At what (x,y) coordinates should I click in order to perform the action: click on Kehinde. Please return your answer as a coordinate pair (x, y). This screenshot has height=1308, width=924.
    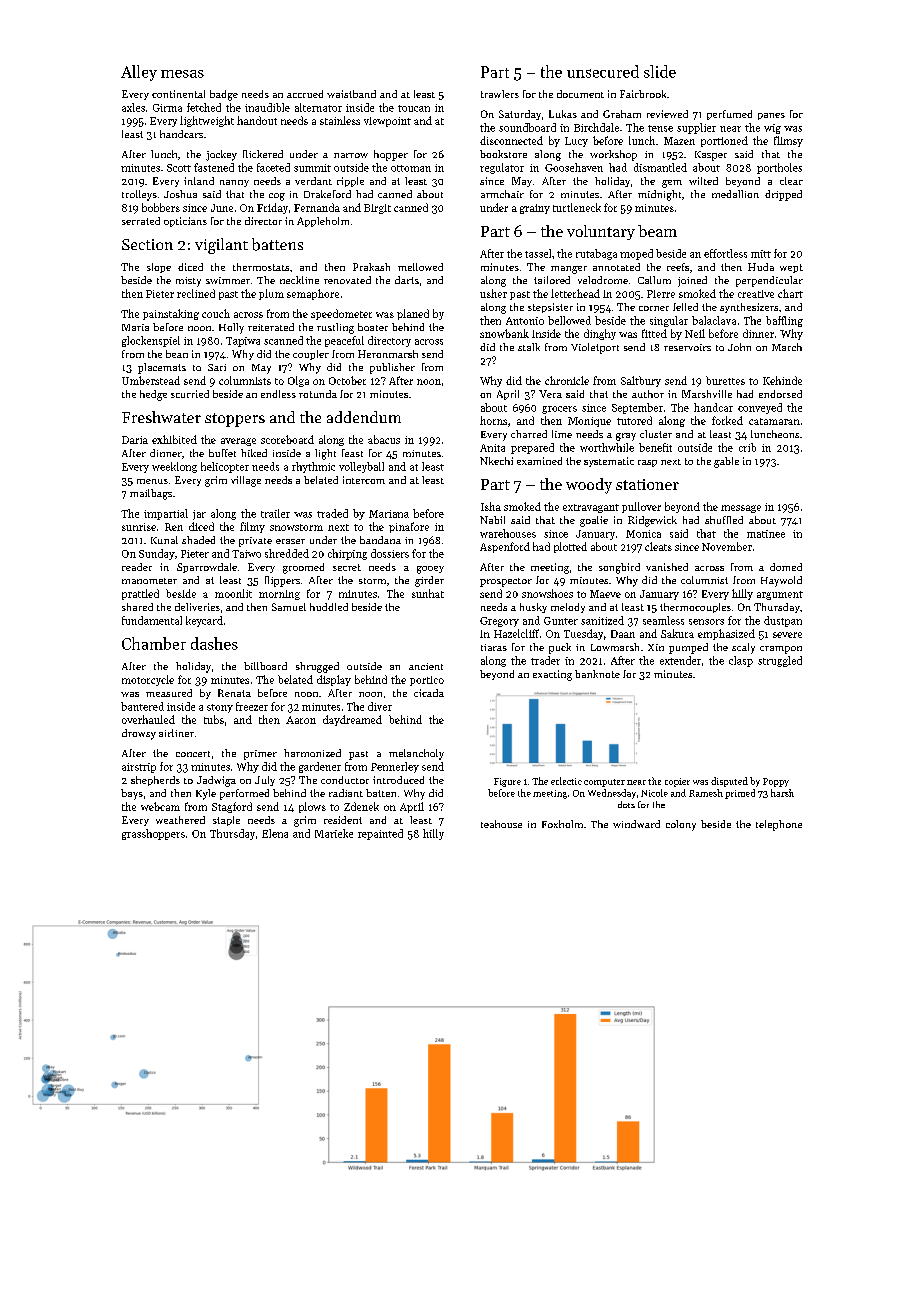
    Looking at the image, I should click on (782, 380).
